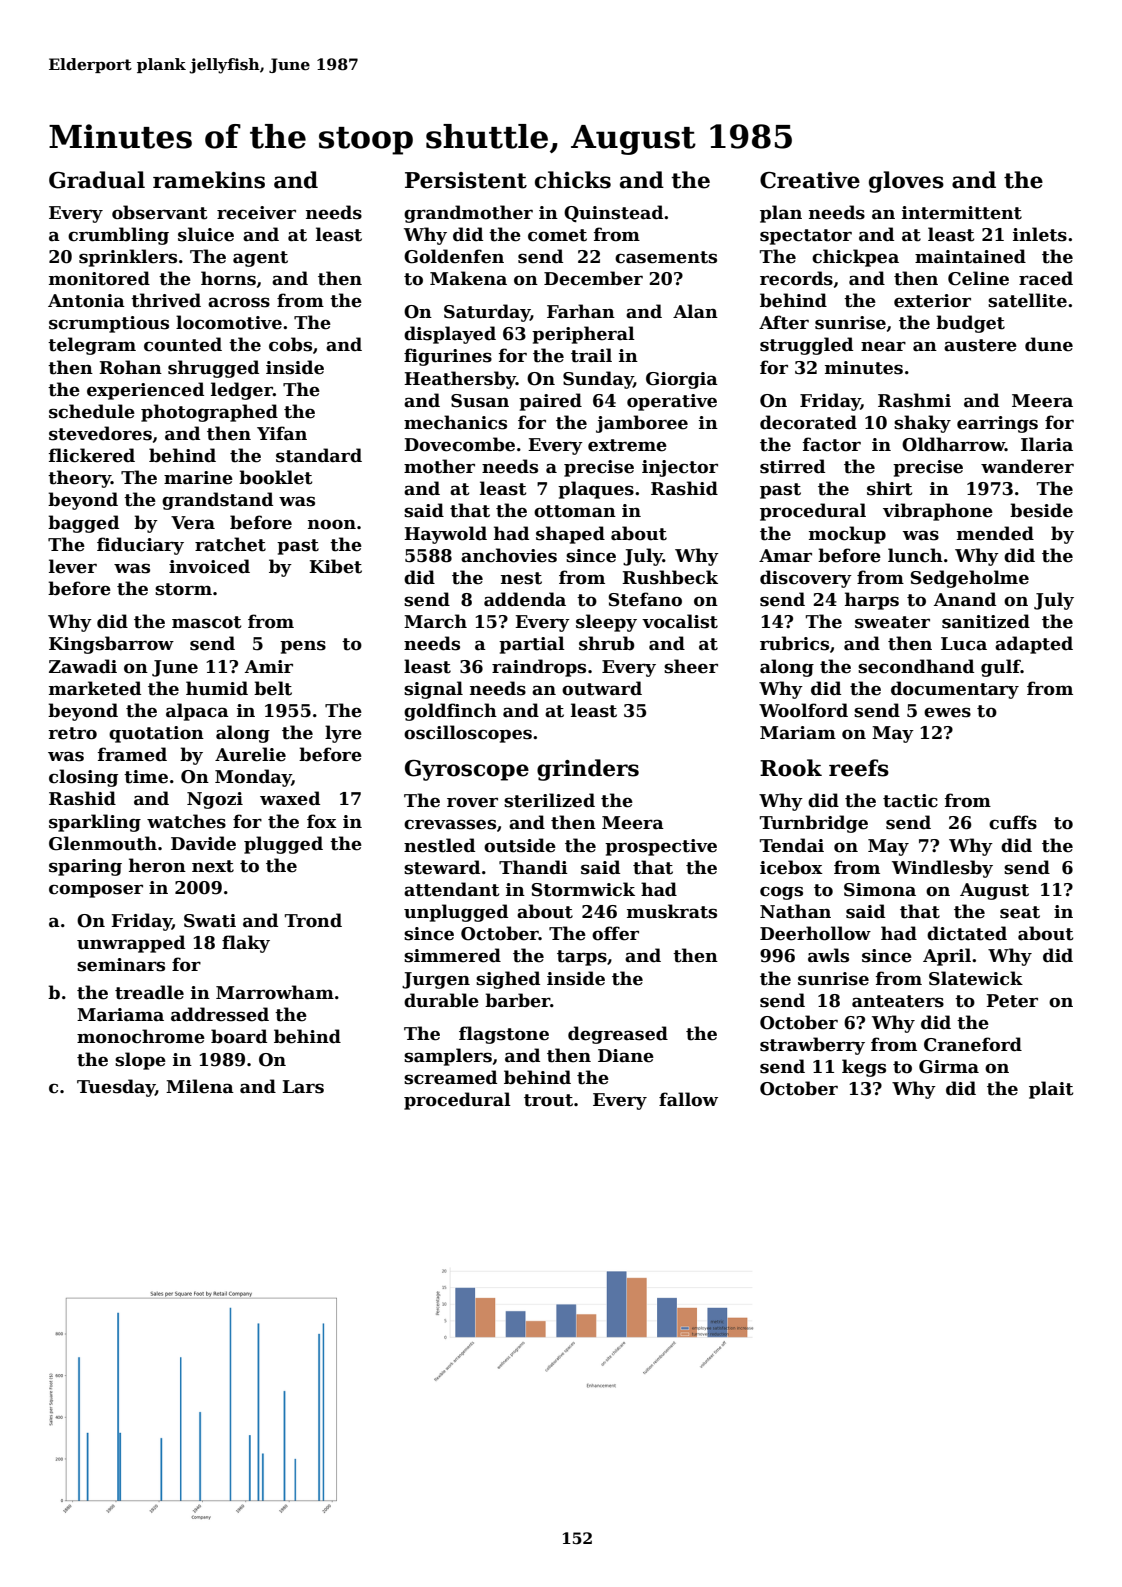  Describe the element at coordinates (906, 182) in the screenshot. I see `gloves` at that location.
